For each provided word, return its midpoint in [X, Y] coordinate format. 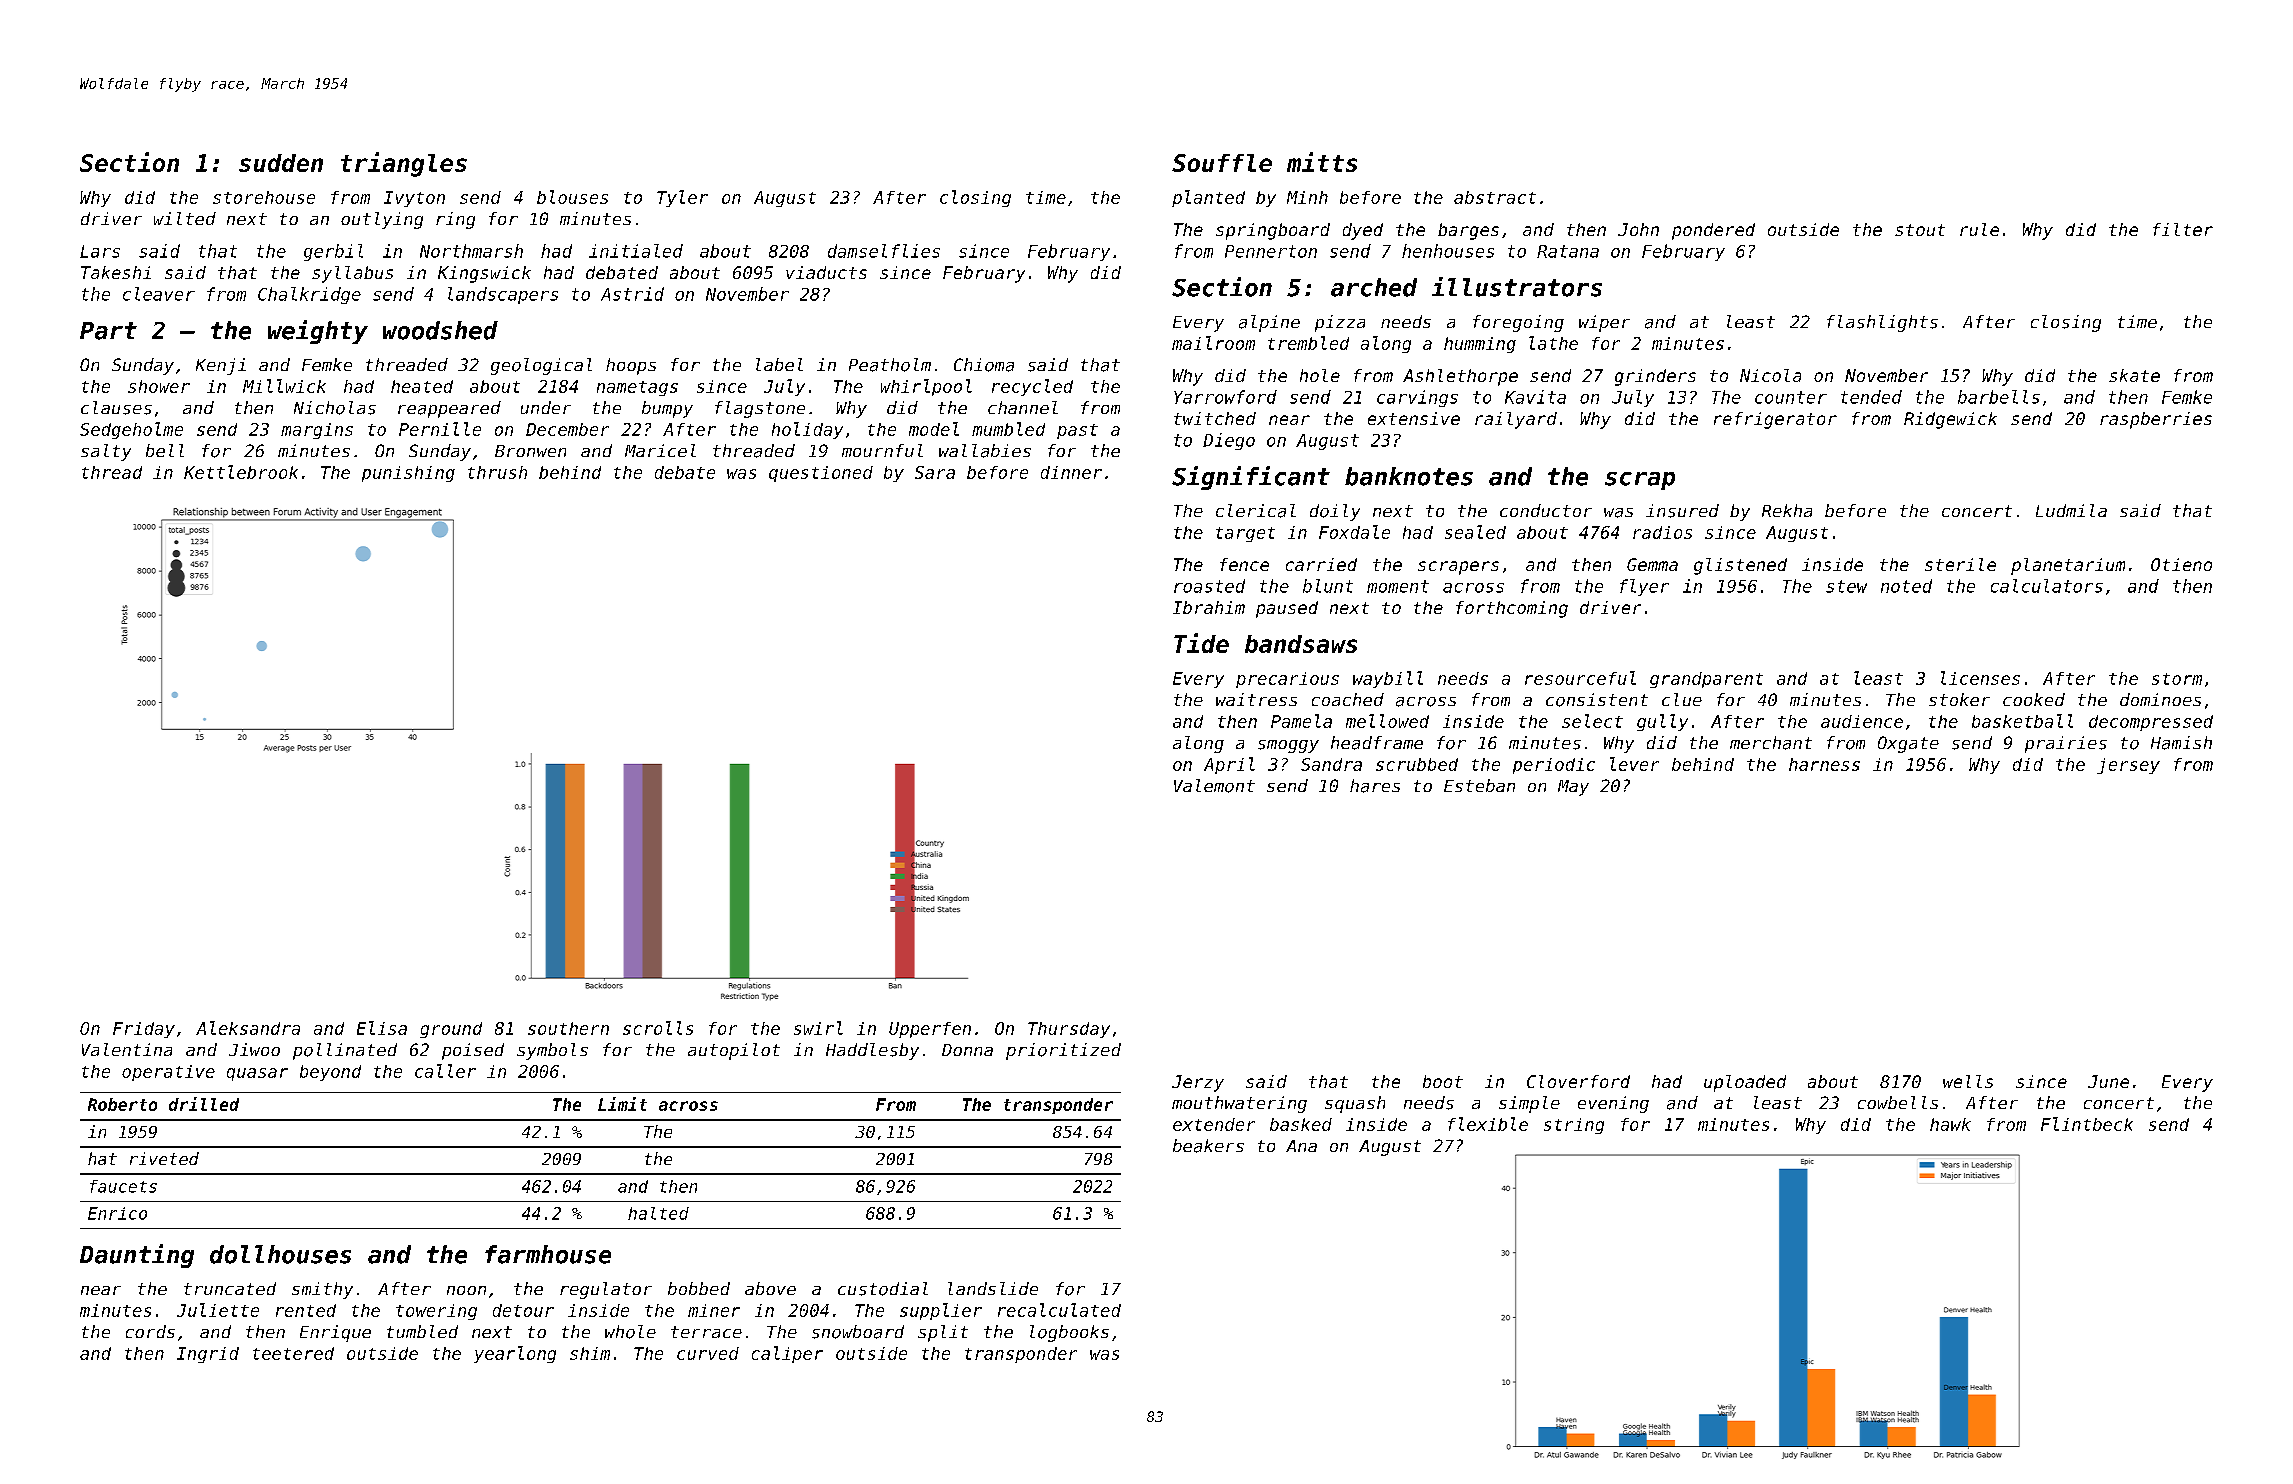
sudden [281, 163]
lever [1634, 764]
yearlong [515, 1354]
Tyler [682, 198]
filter [2183, 229]
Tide [1201, 643]
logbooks [1069, 1333]
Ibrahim [1209, 607]
